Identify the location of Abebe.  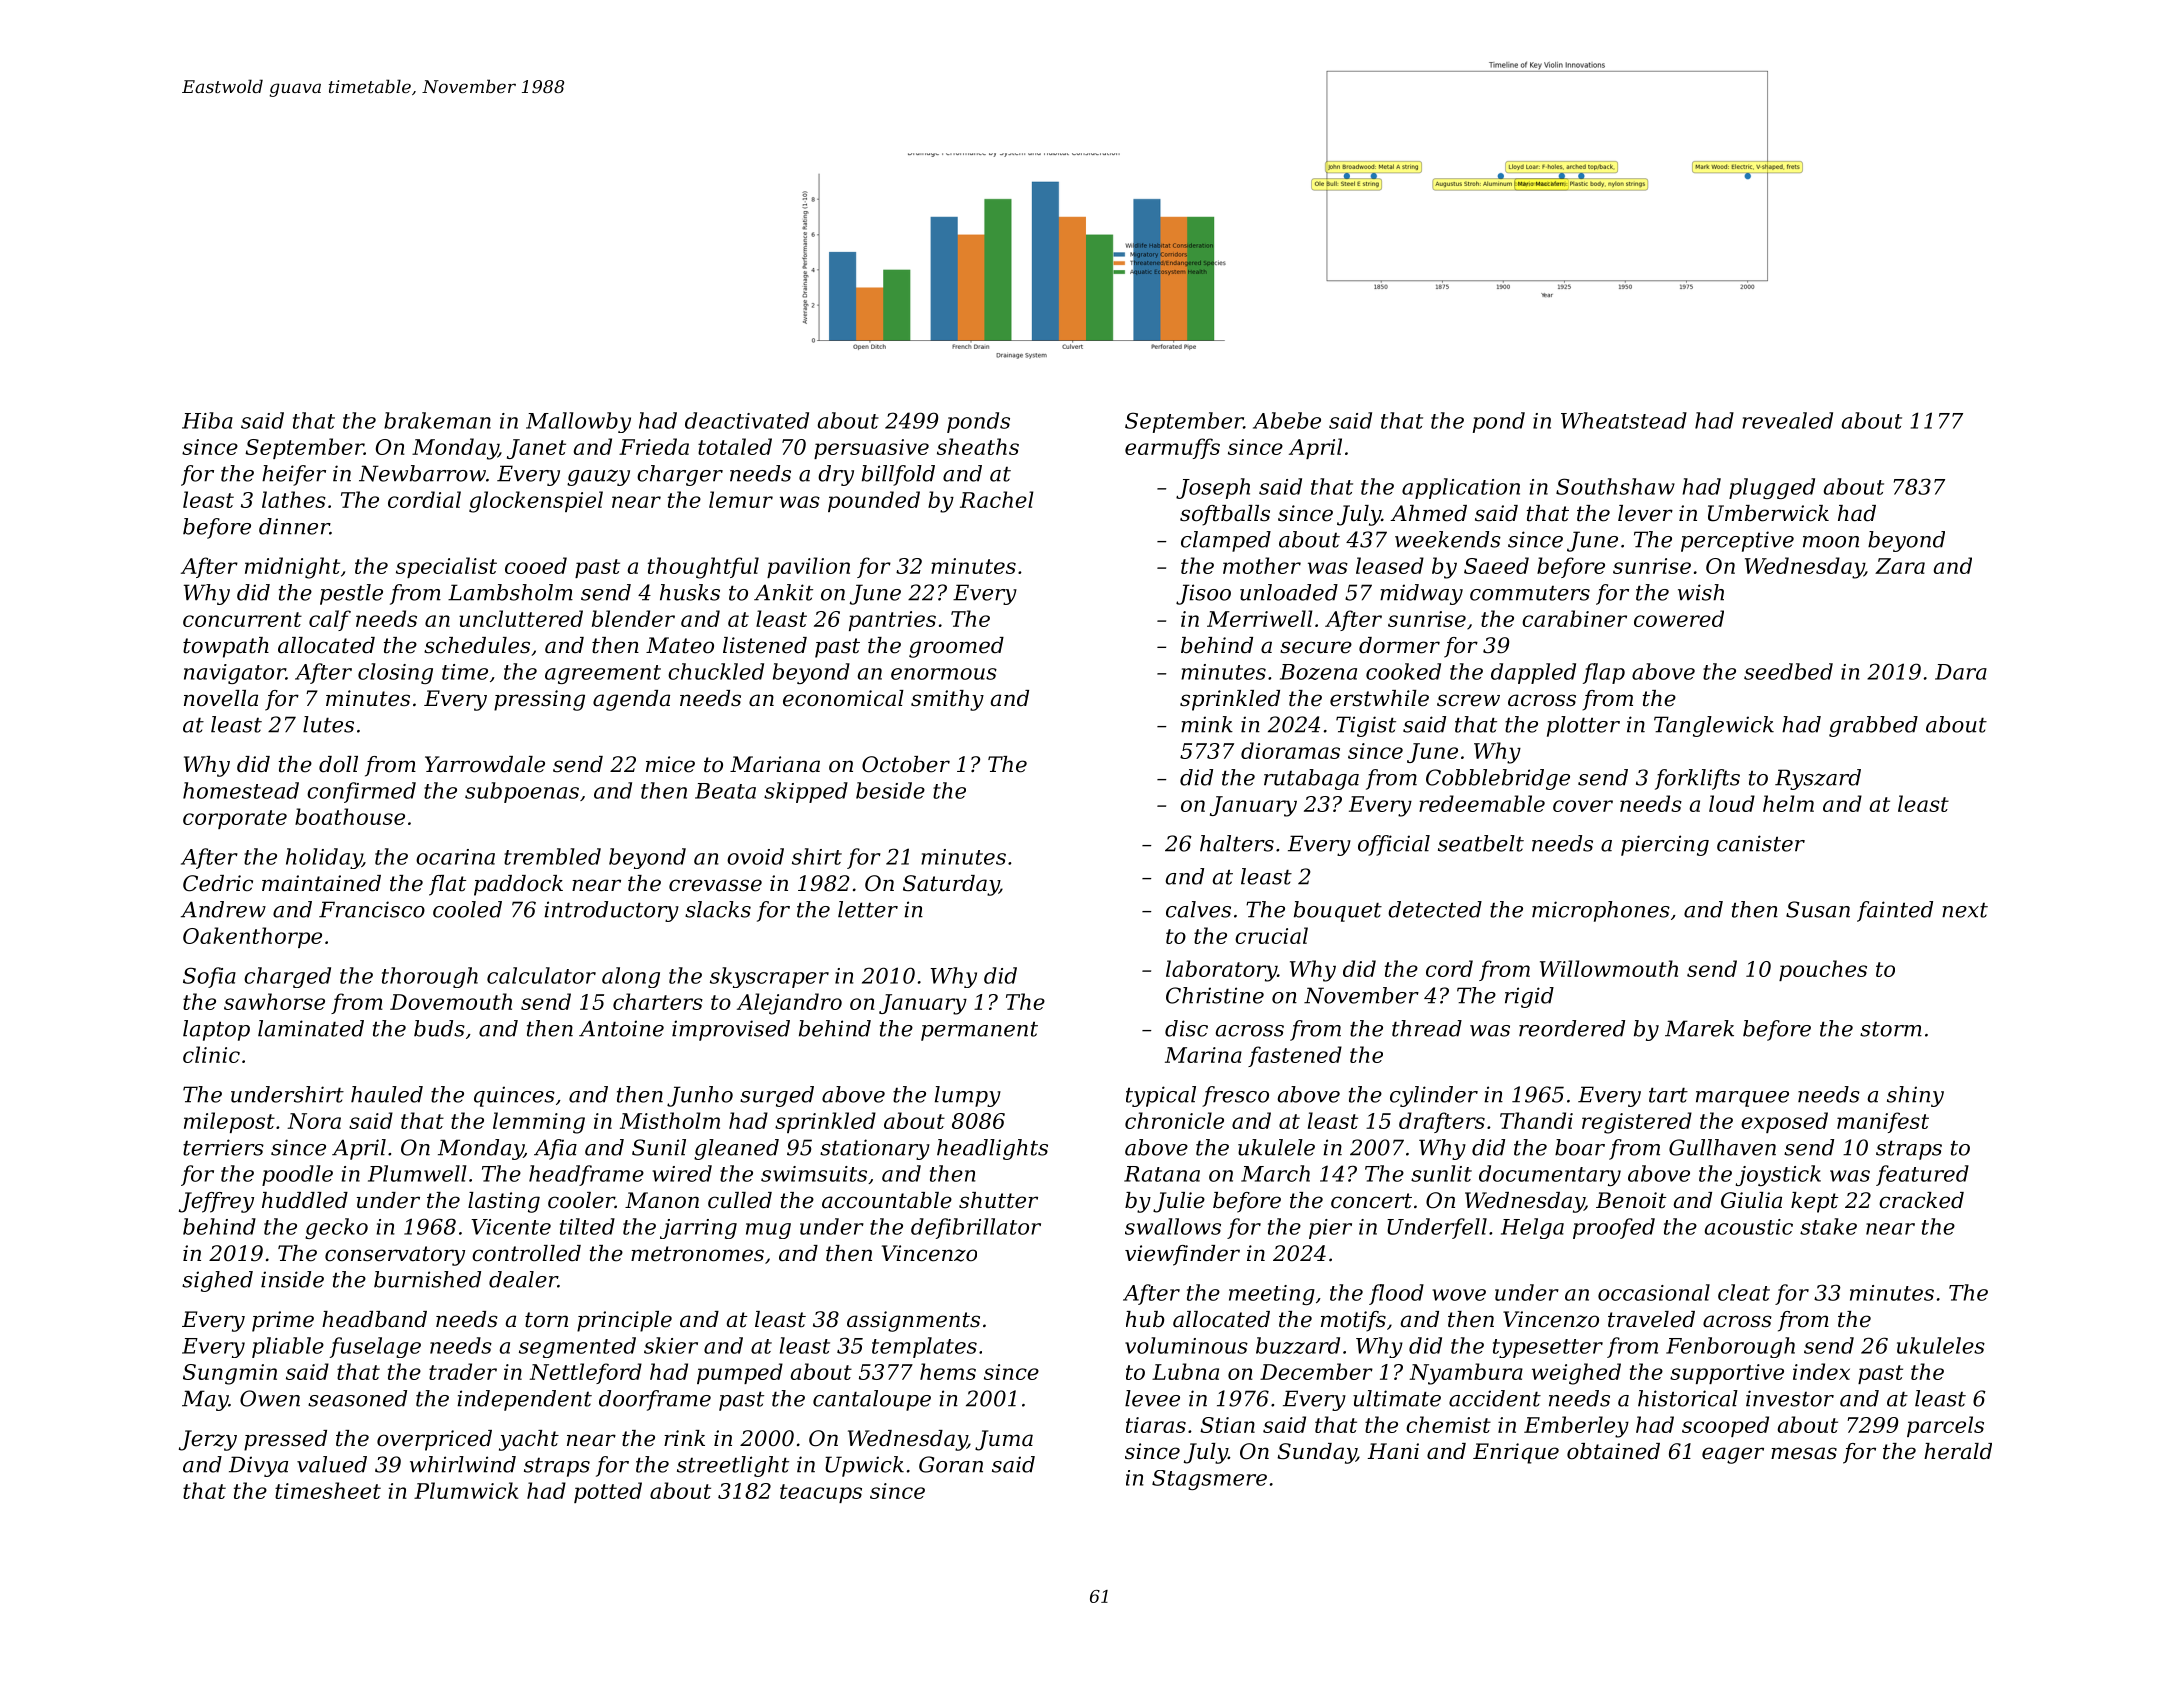
(1287, 420).
